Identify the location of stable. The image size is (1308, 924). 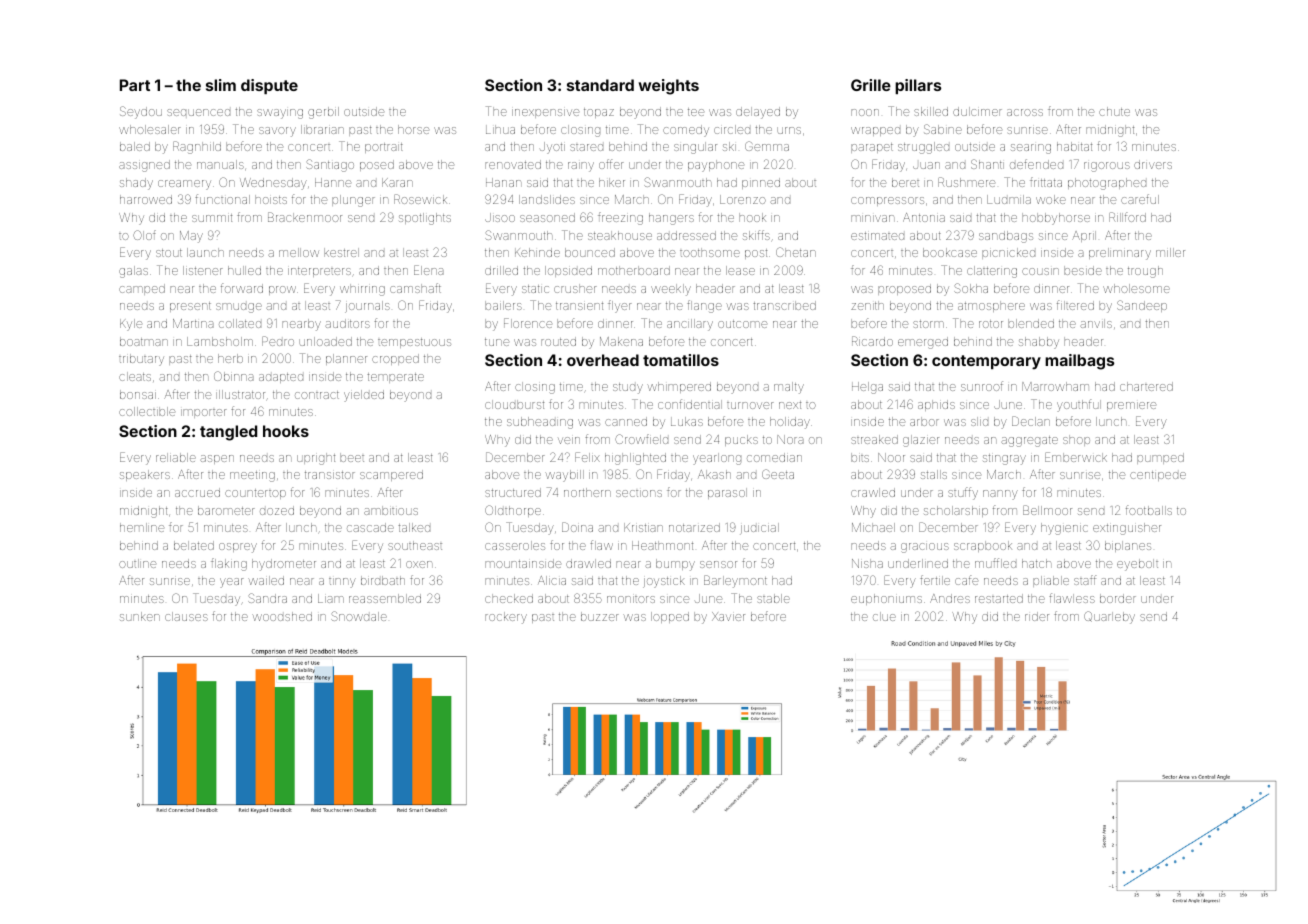
(773, 598).
